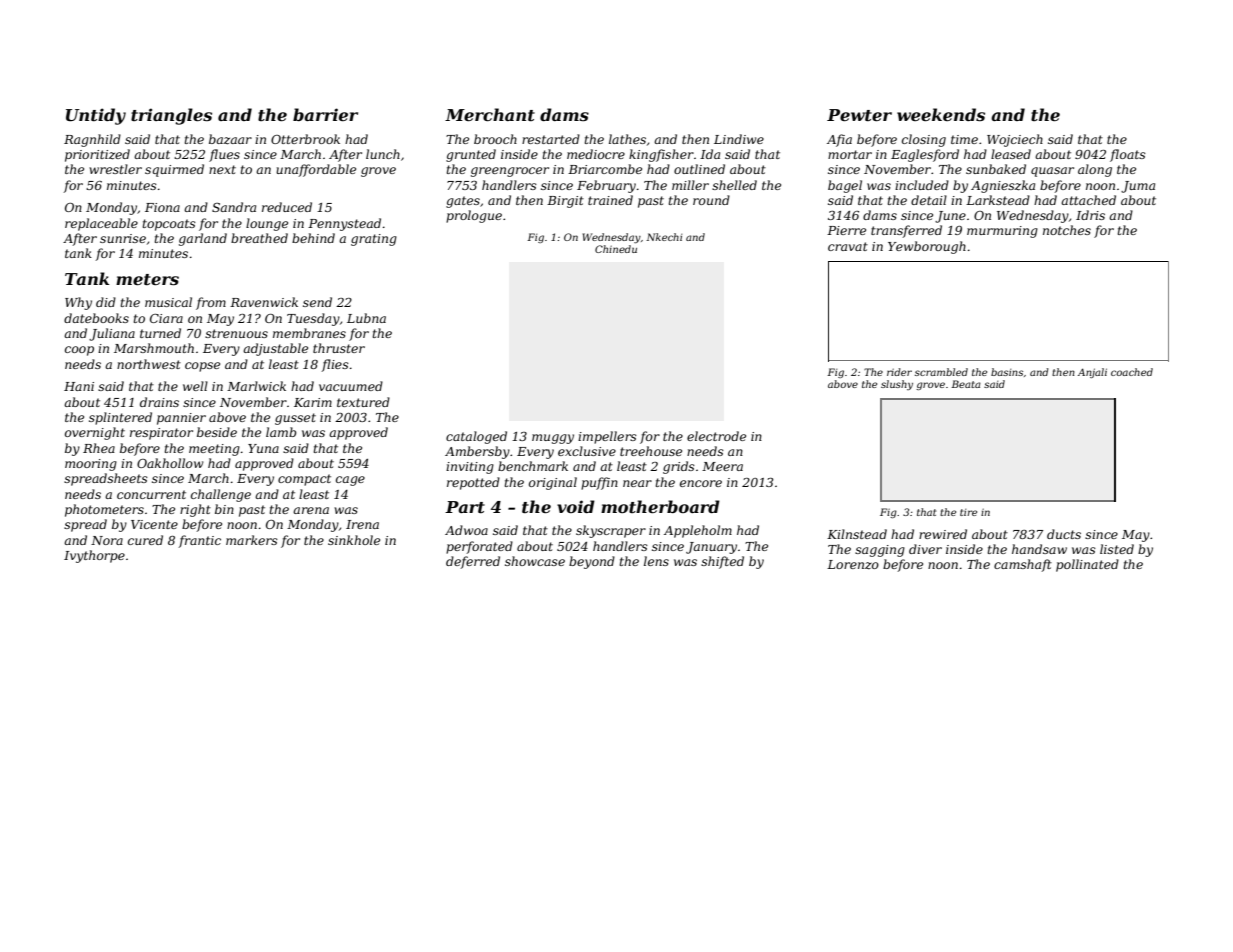 This screenshot has width=1233, height=952. Describe the element at coordinates (316, 170) in the screenshot. I see `unaffordable` at that location.
